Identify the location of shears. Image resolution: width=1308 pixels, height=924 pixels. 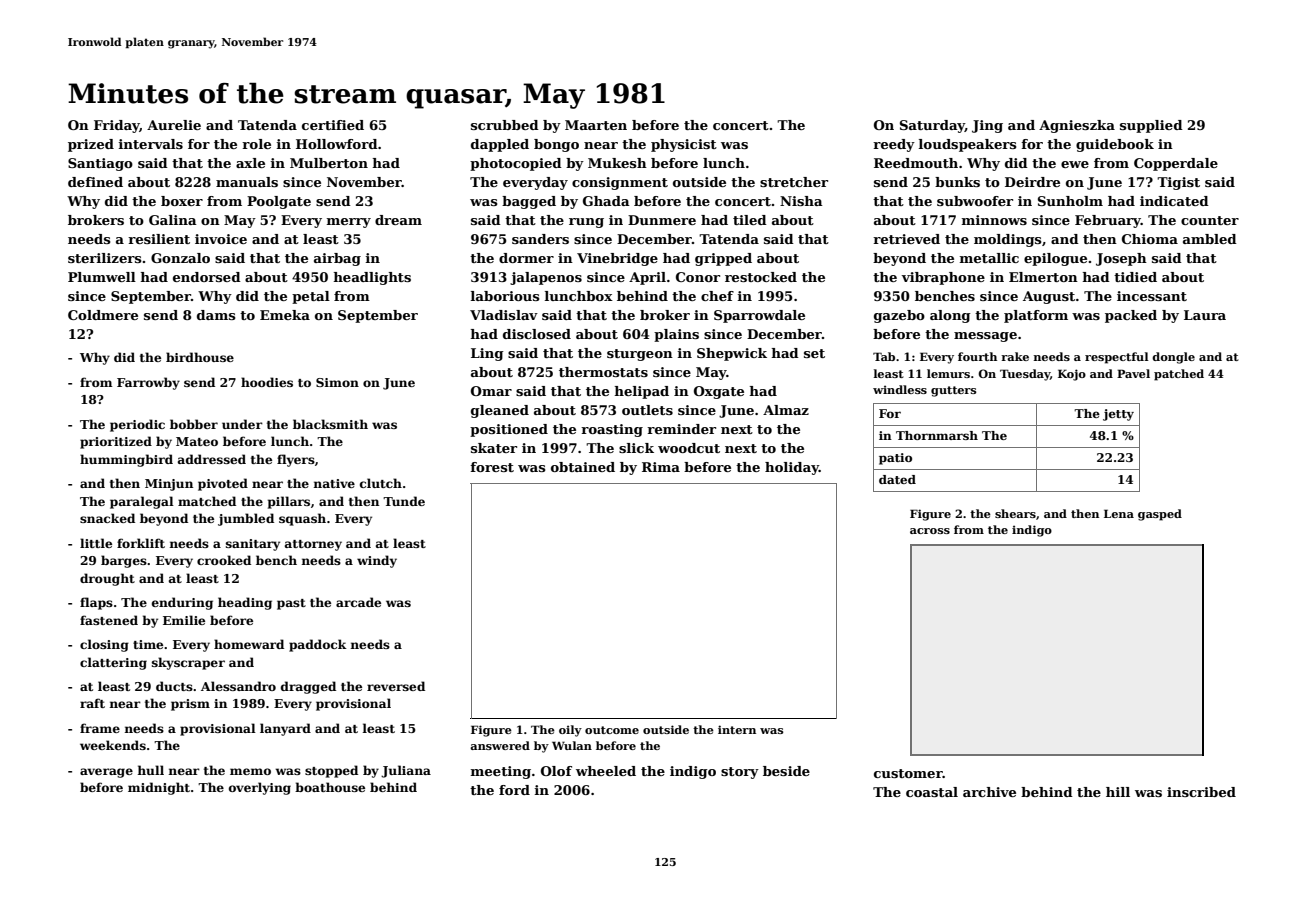
(1015, 513).
